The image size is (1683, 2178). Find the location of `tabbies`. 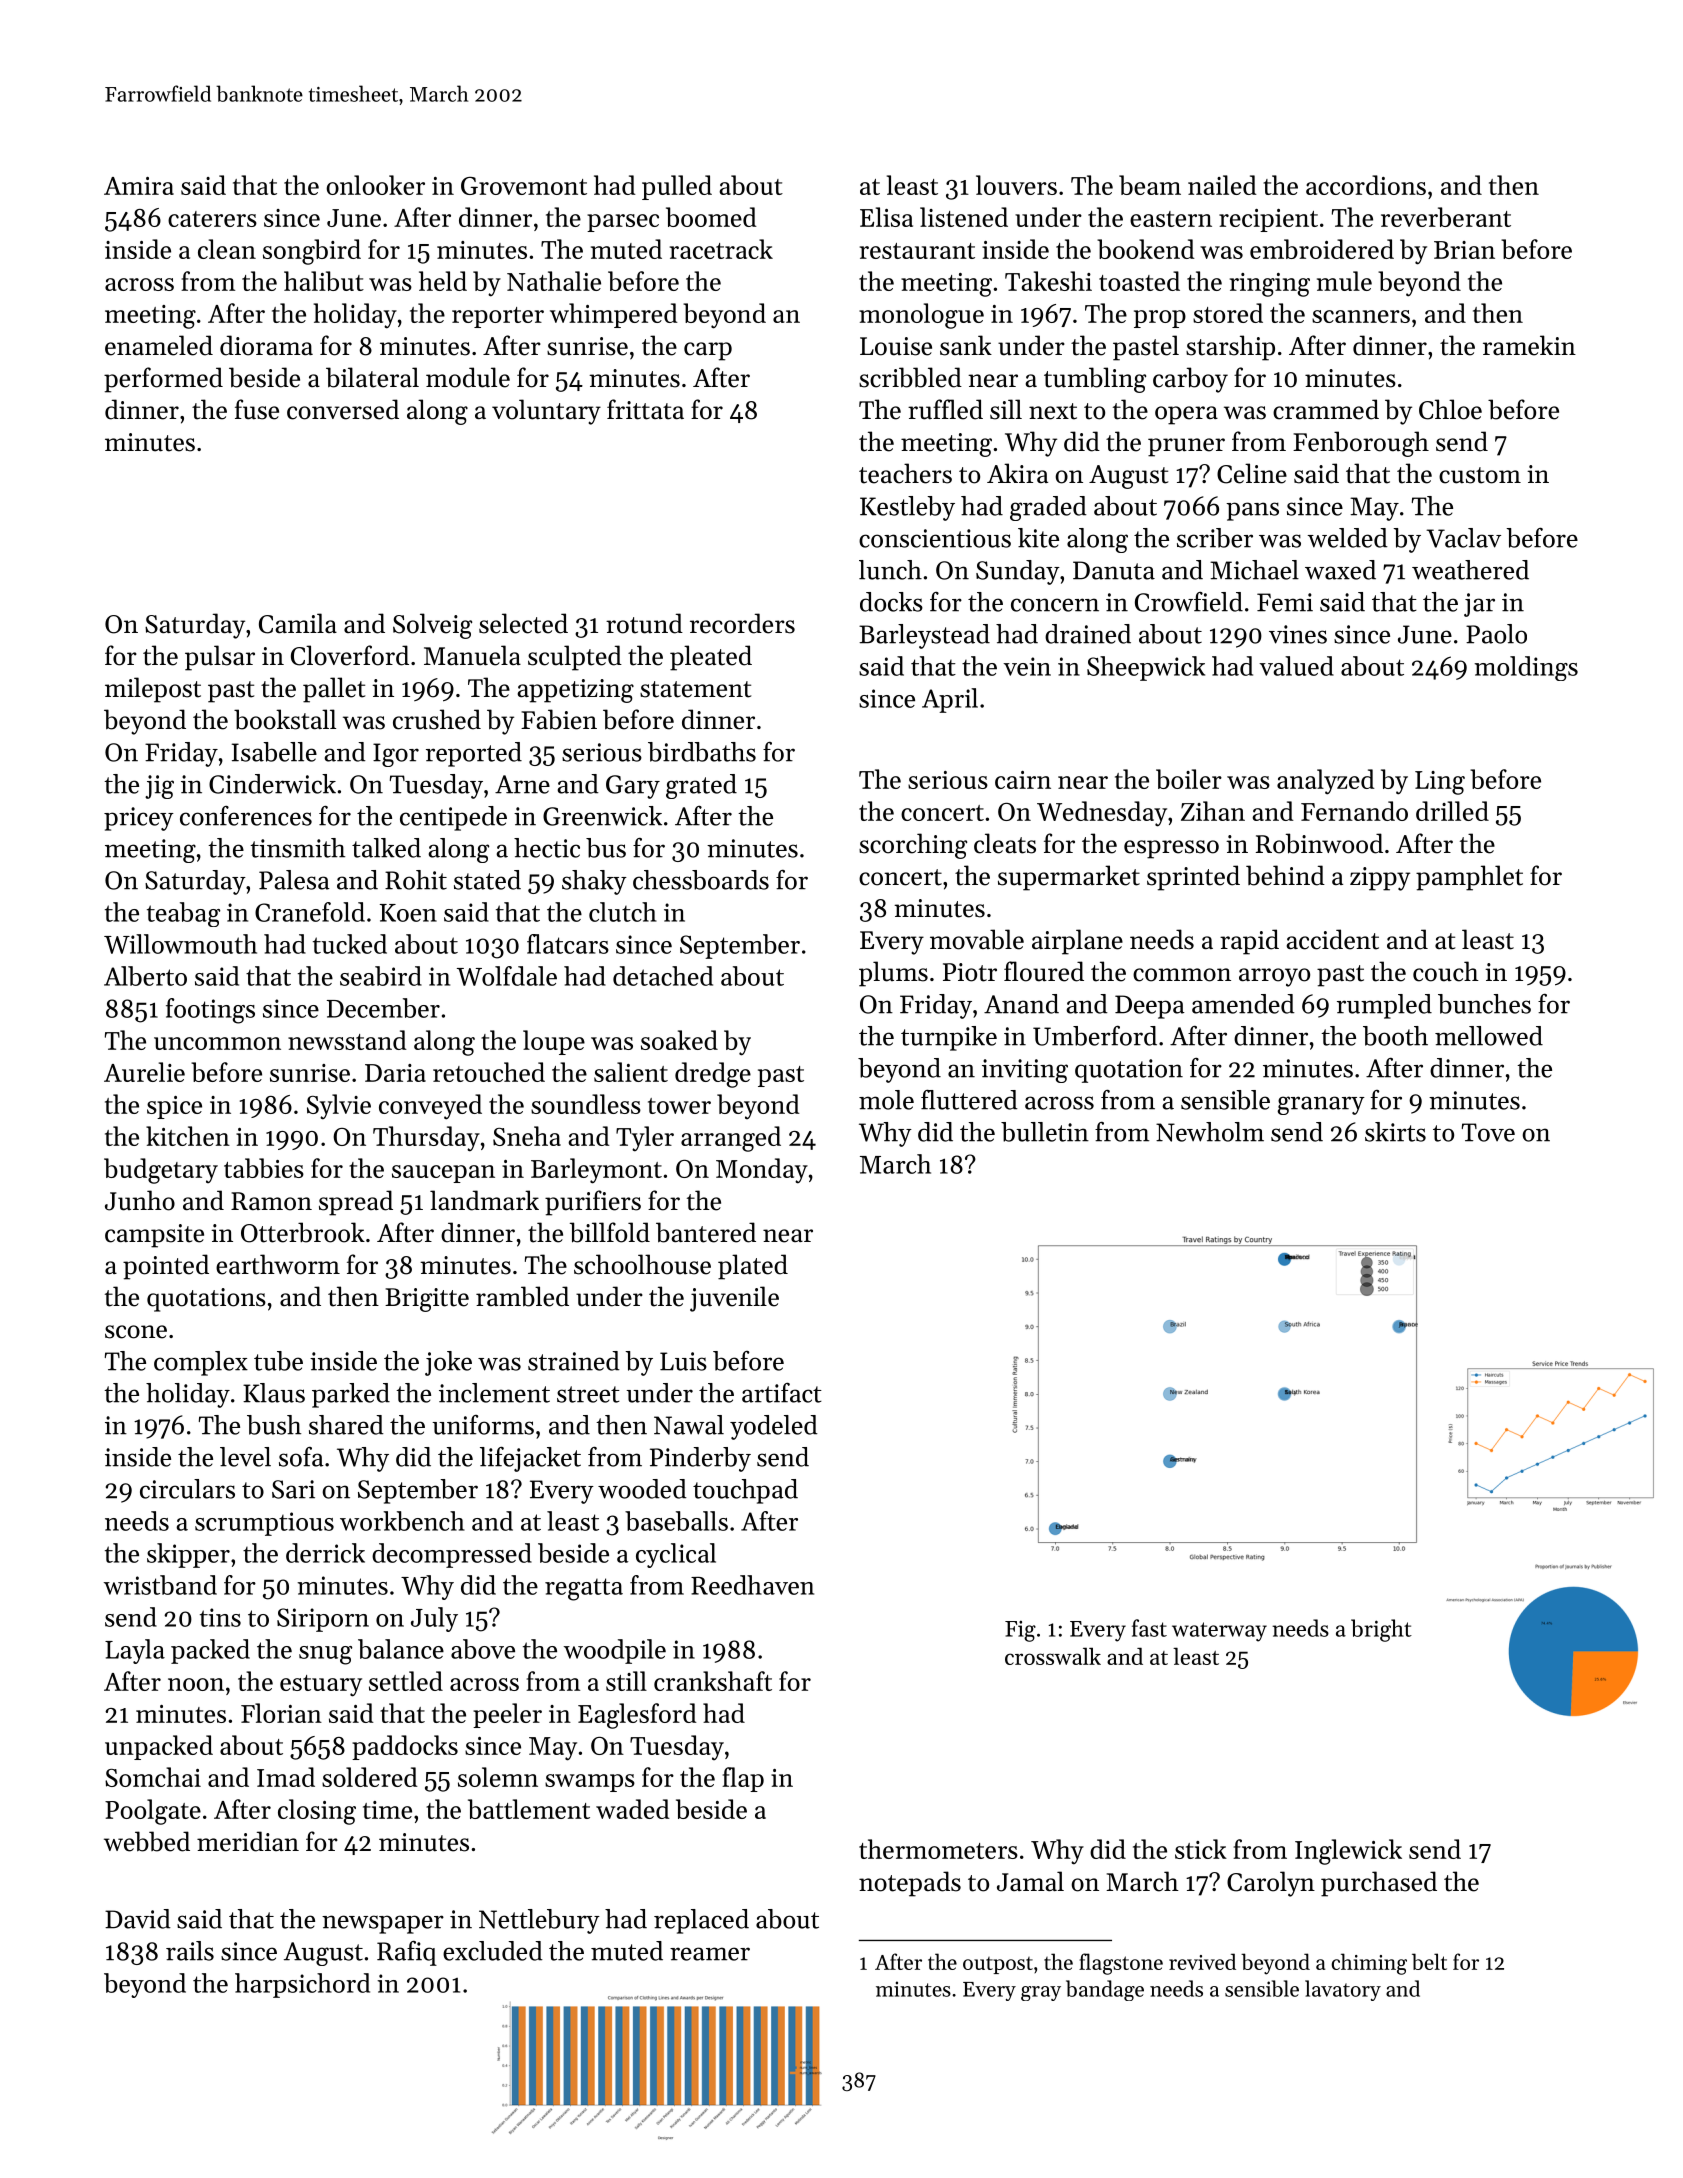

tabbies is located at coordinates (264, 1168).
